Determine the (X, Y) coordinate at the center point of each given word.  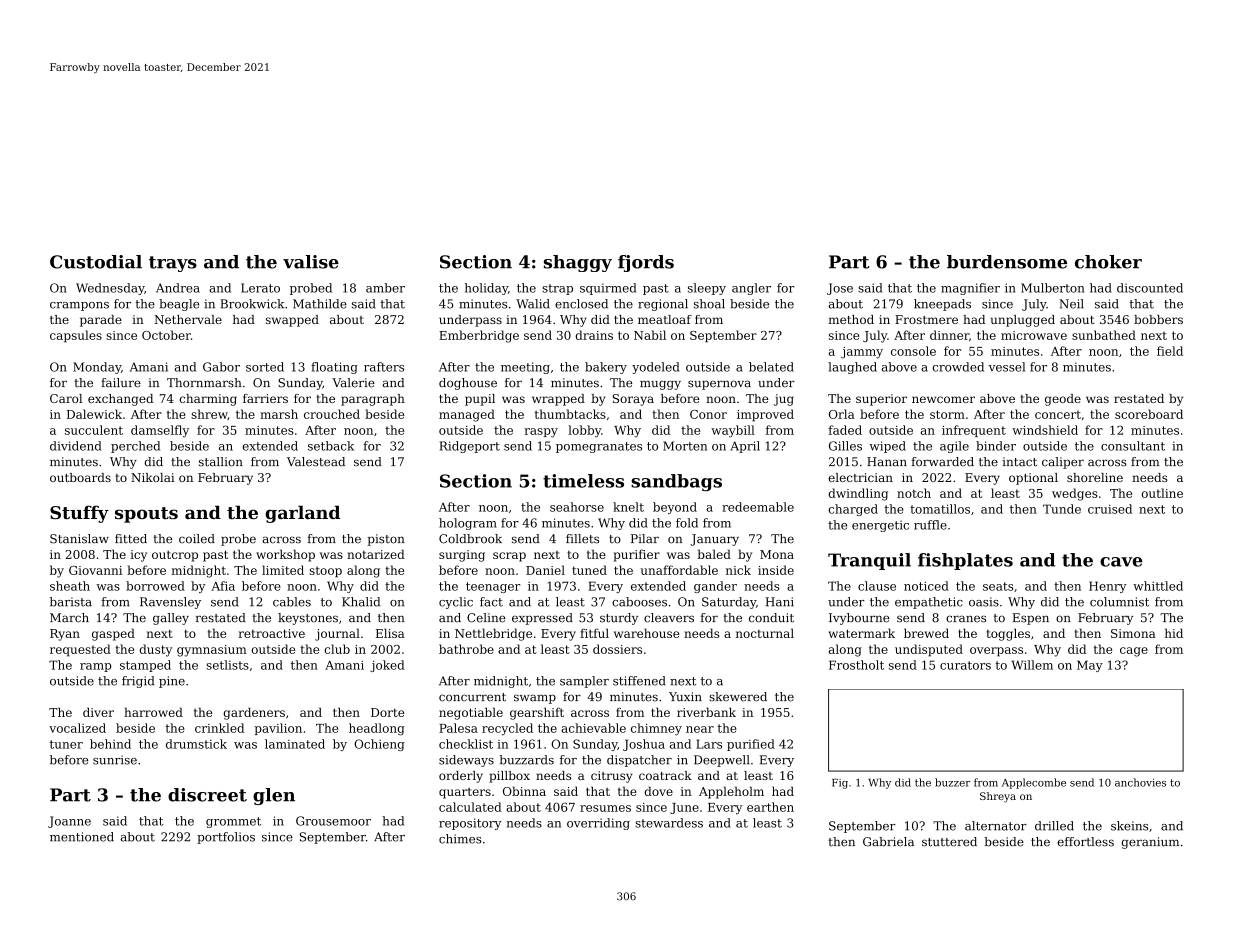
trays (173, 264)
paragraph (373, 400)
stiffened (639, 681)
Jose (840, 289)
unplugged (1023, 321)
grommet (233, 822)
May (1090, 666)
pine (172, 682)
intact (1020, 462)
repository (470, 824)
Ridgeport (470, 447)
